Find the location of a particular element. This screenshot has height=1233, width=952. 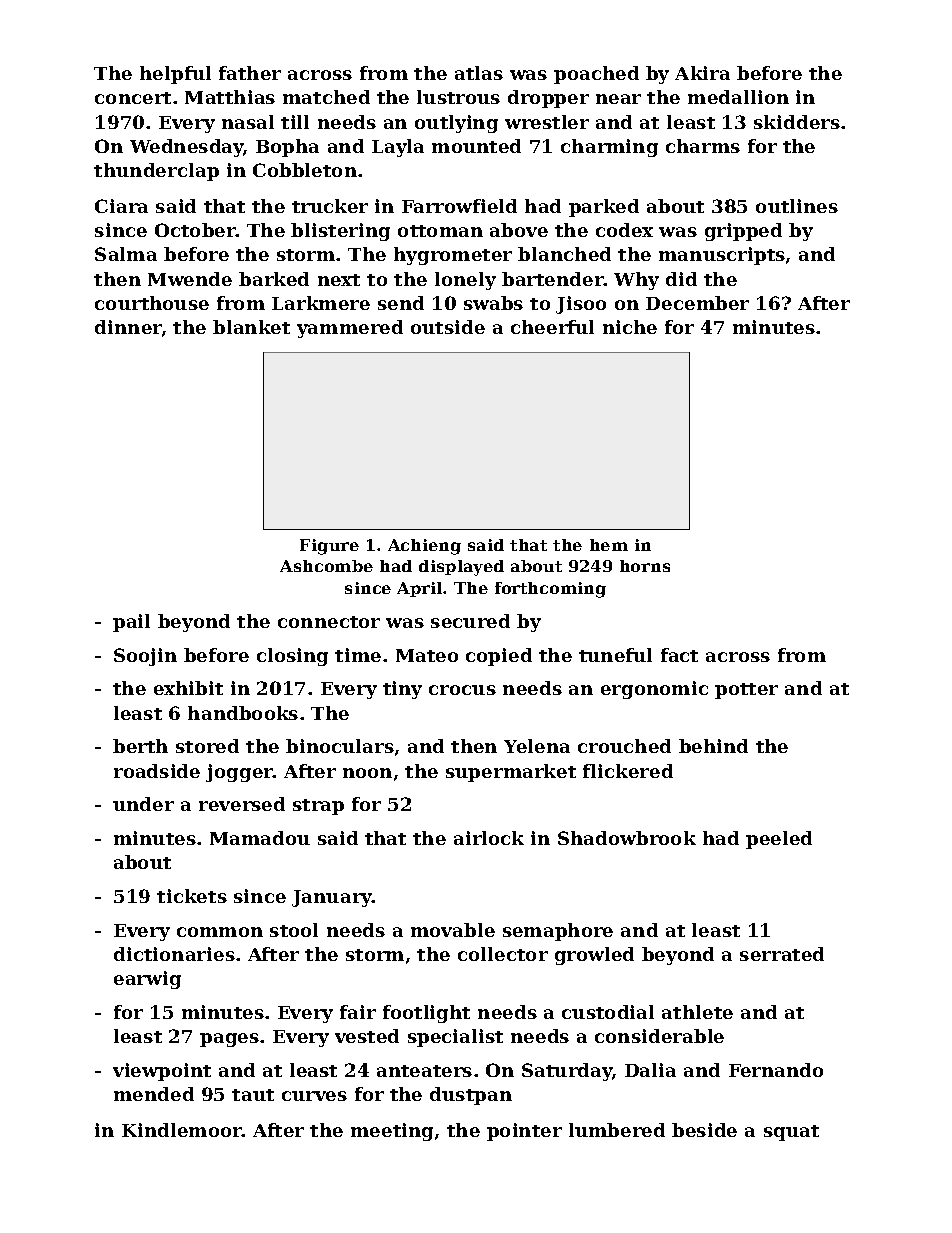

custodial is located at coordinates (608, 1012).
